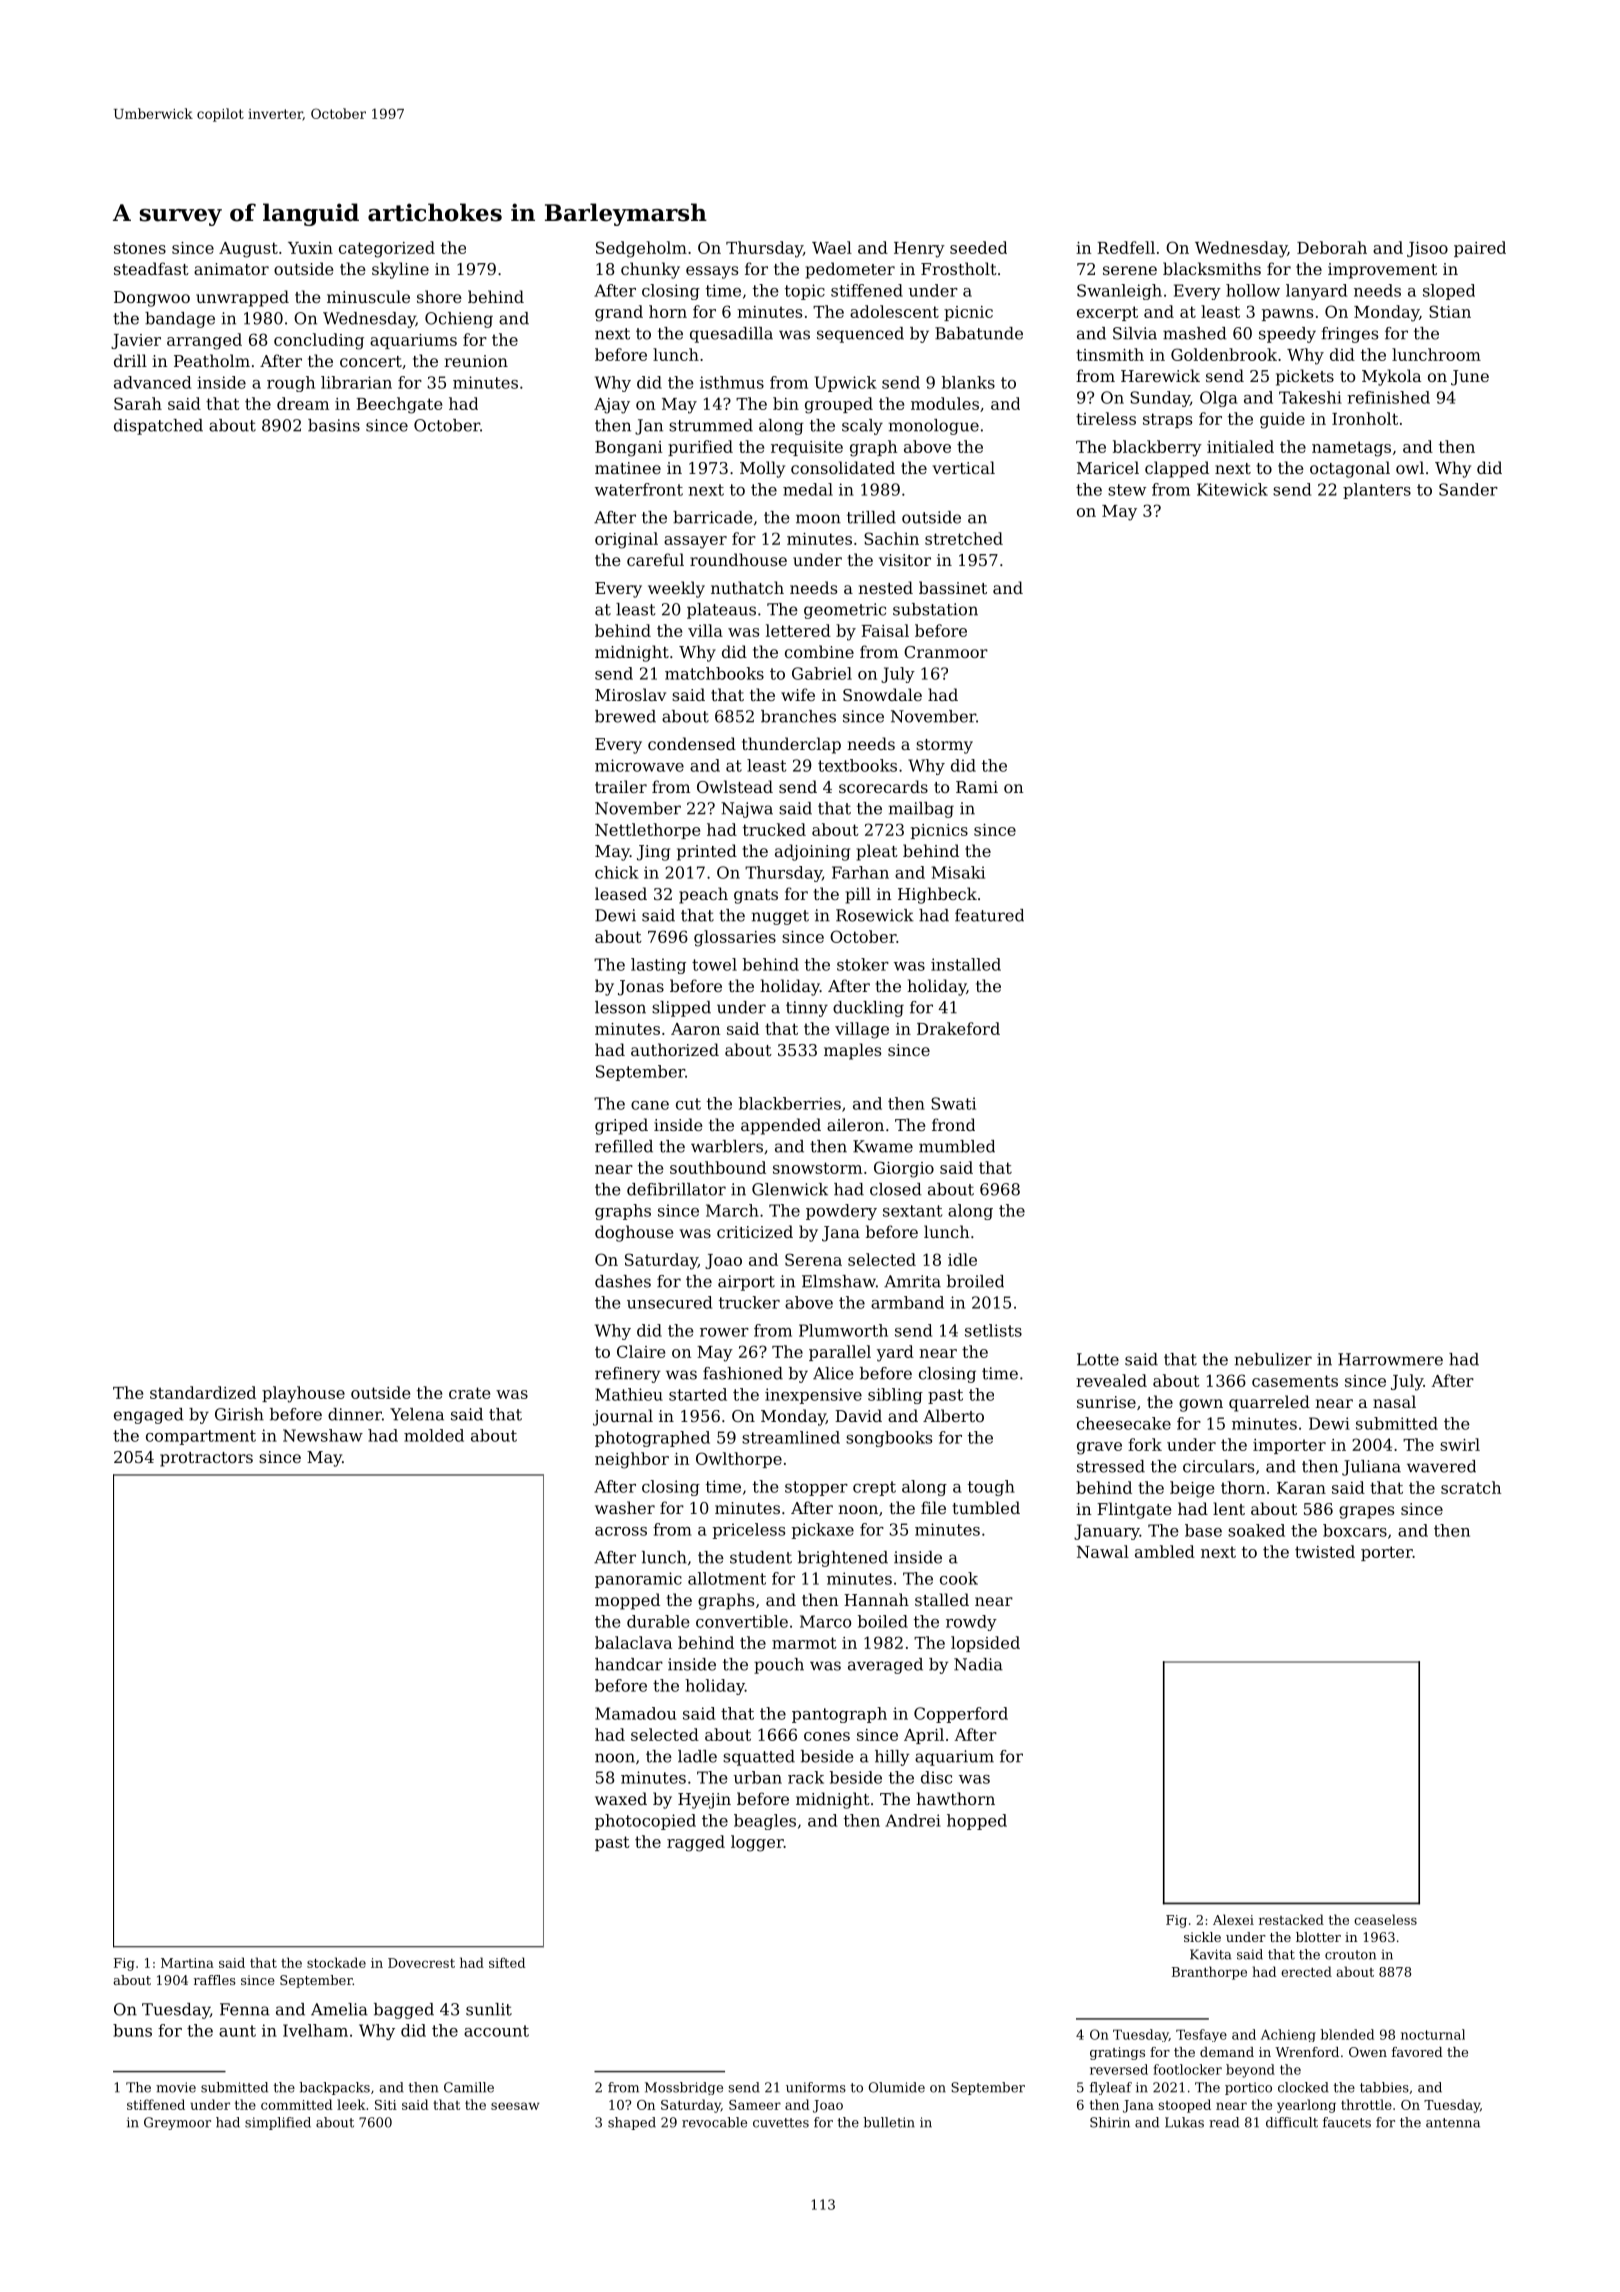 The image size is (1620, 2292). What do you see at coordinates (1291, 1919) in the document?
I see `restacked` at bounding box center [1291, 1919].
